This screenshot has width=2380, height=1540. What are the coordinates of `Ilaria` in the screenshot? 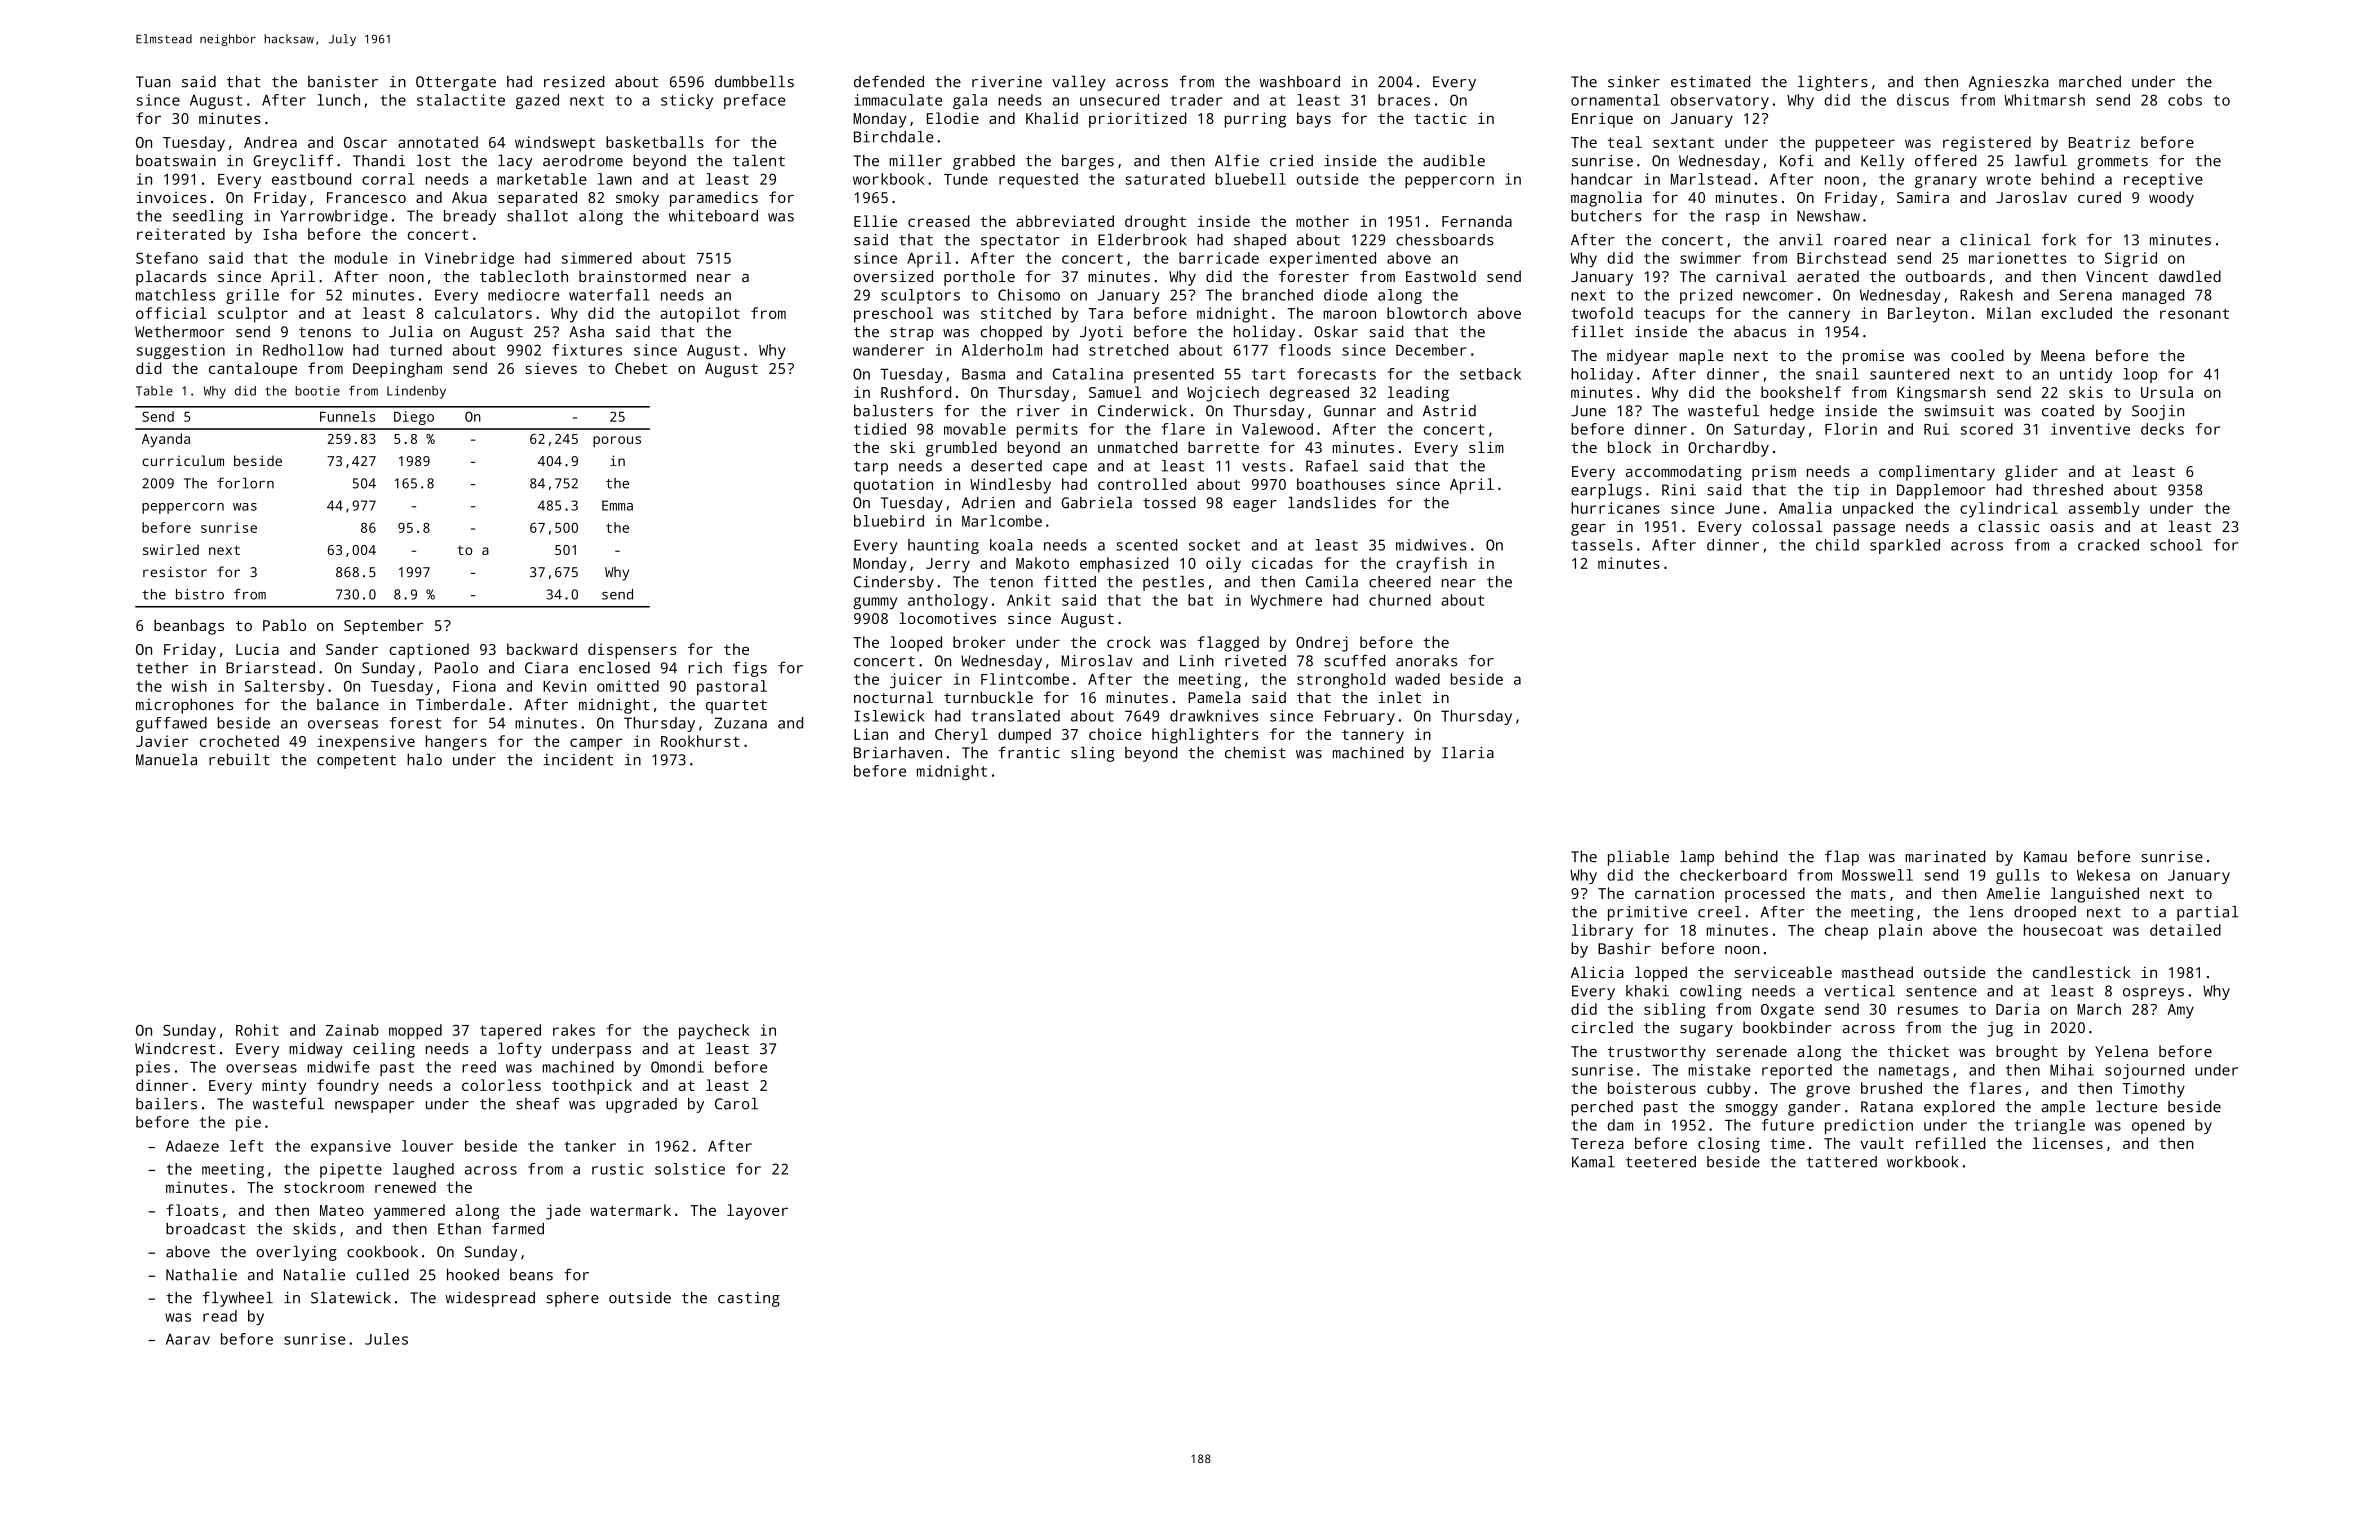 It's located at (1468, 752).
